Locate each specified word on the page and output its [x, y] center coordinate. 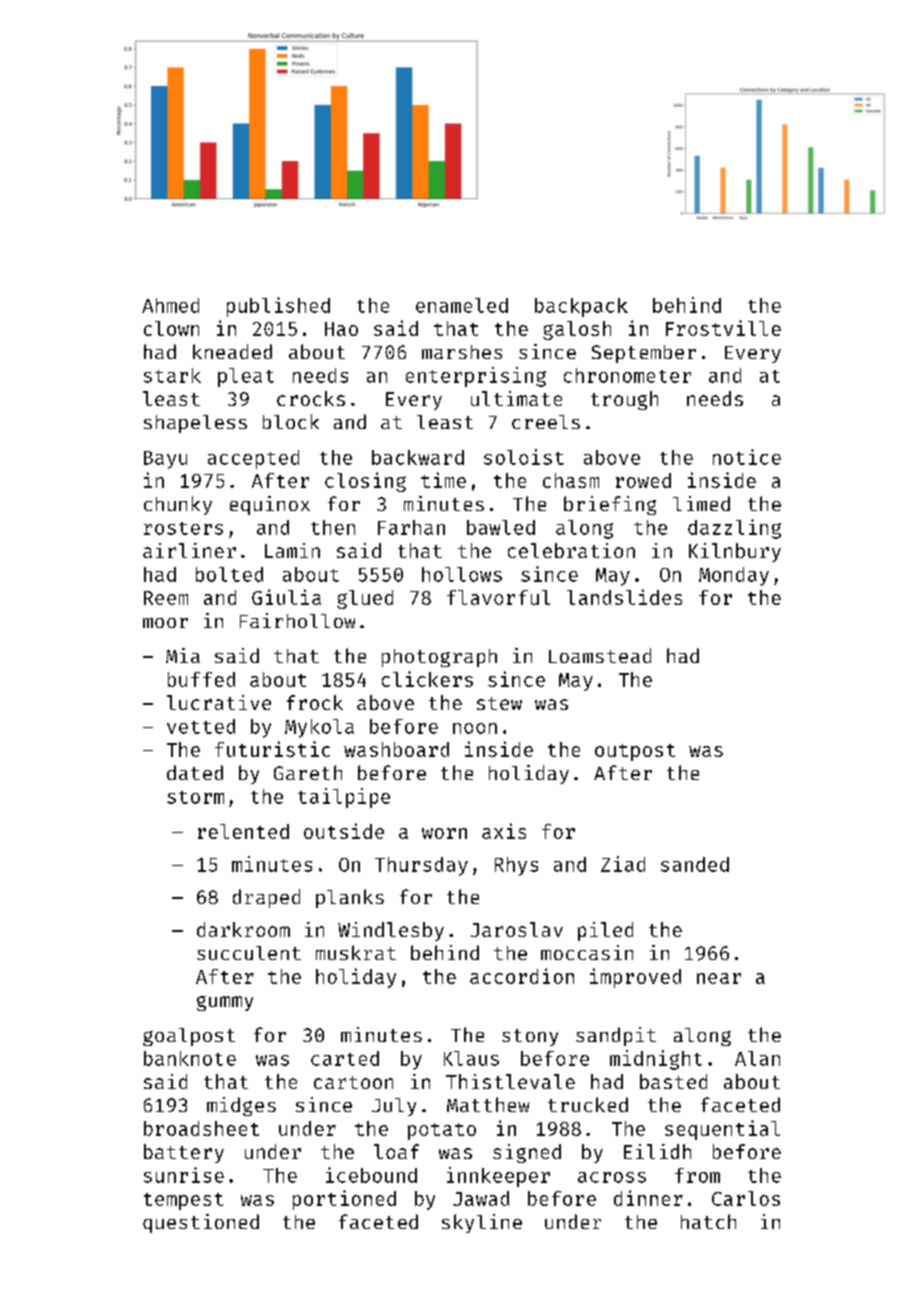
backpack [581, 307]
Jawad [481, 1198]
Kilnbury [735, 552]
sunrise [184, 1175]
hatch [708, 1221]
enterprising [476, 377]
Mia [183, 655]
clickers [427, 679]
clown [171, 328]
